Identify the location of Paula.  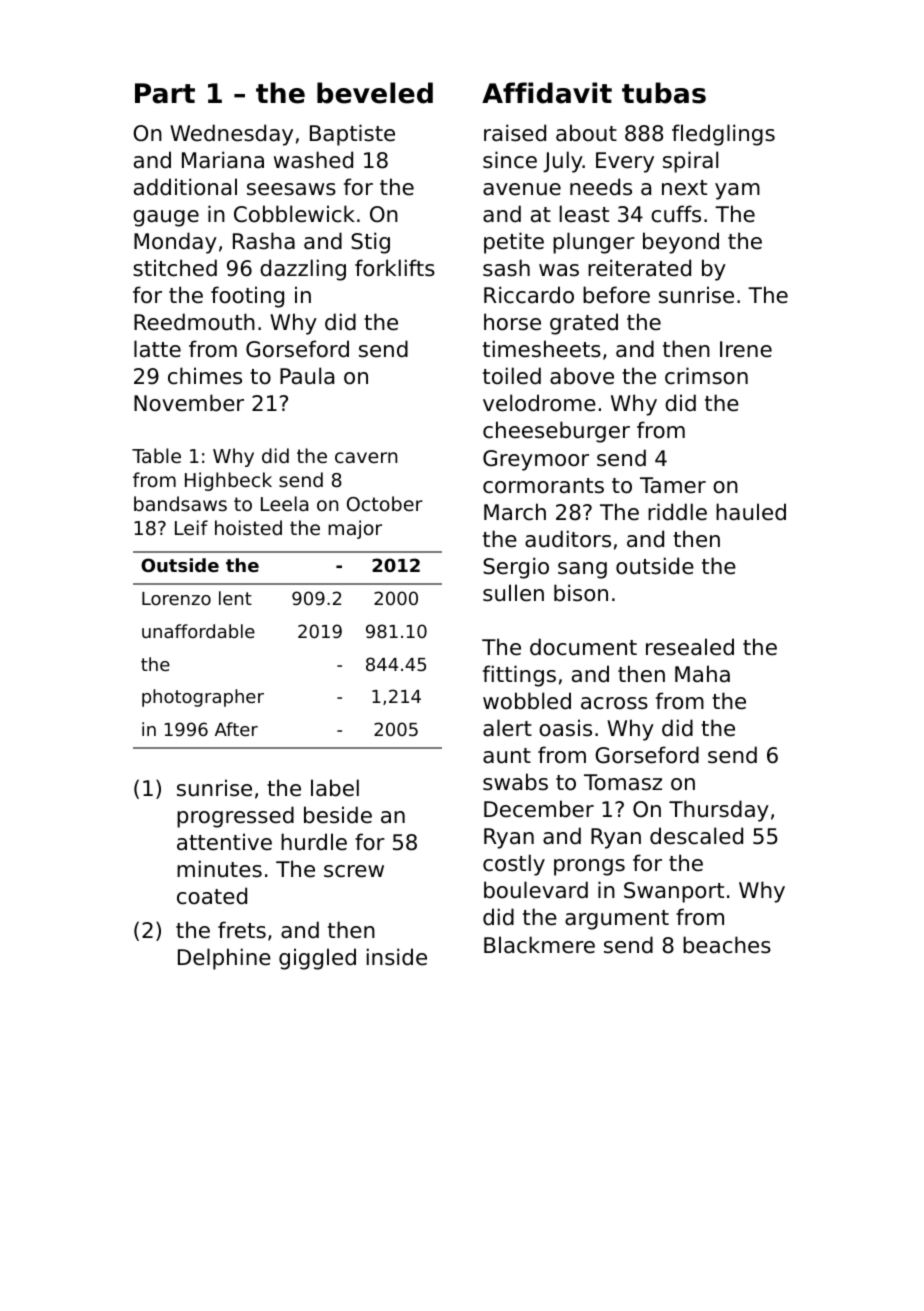
(307, 376).
